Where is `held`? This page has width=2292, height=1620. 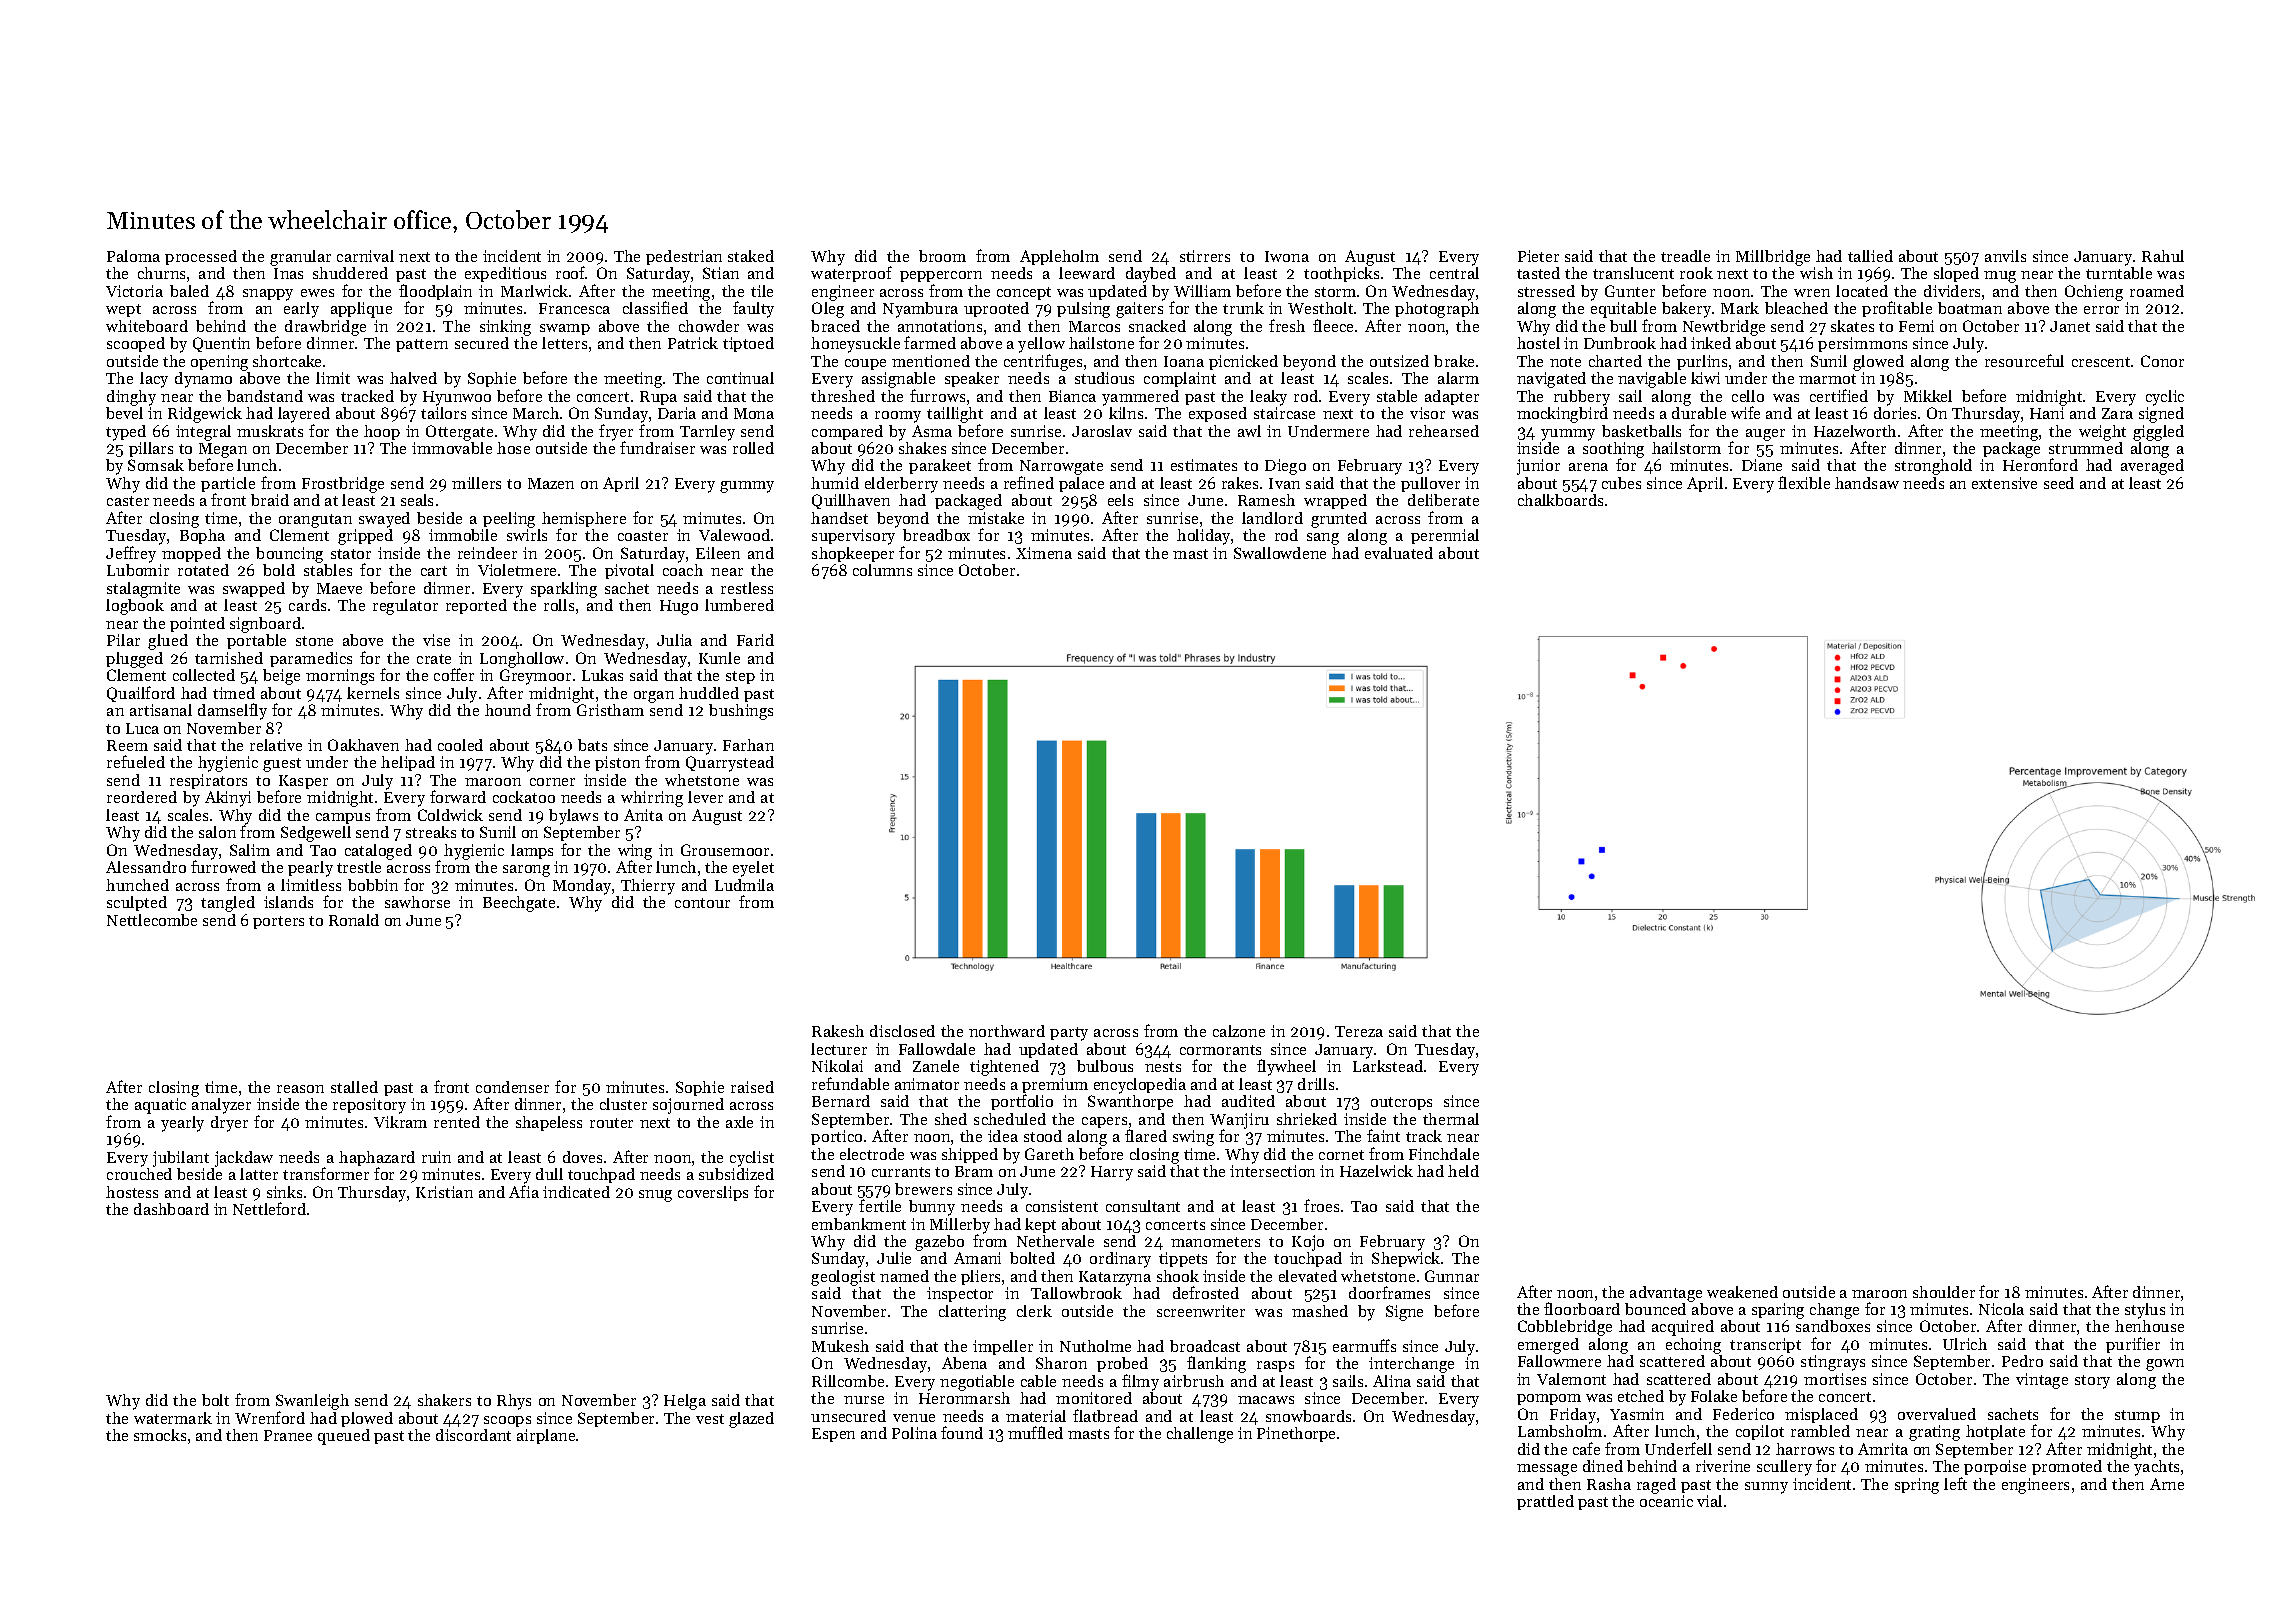 held is located at coordinates (1463, 1171).
